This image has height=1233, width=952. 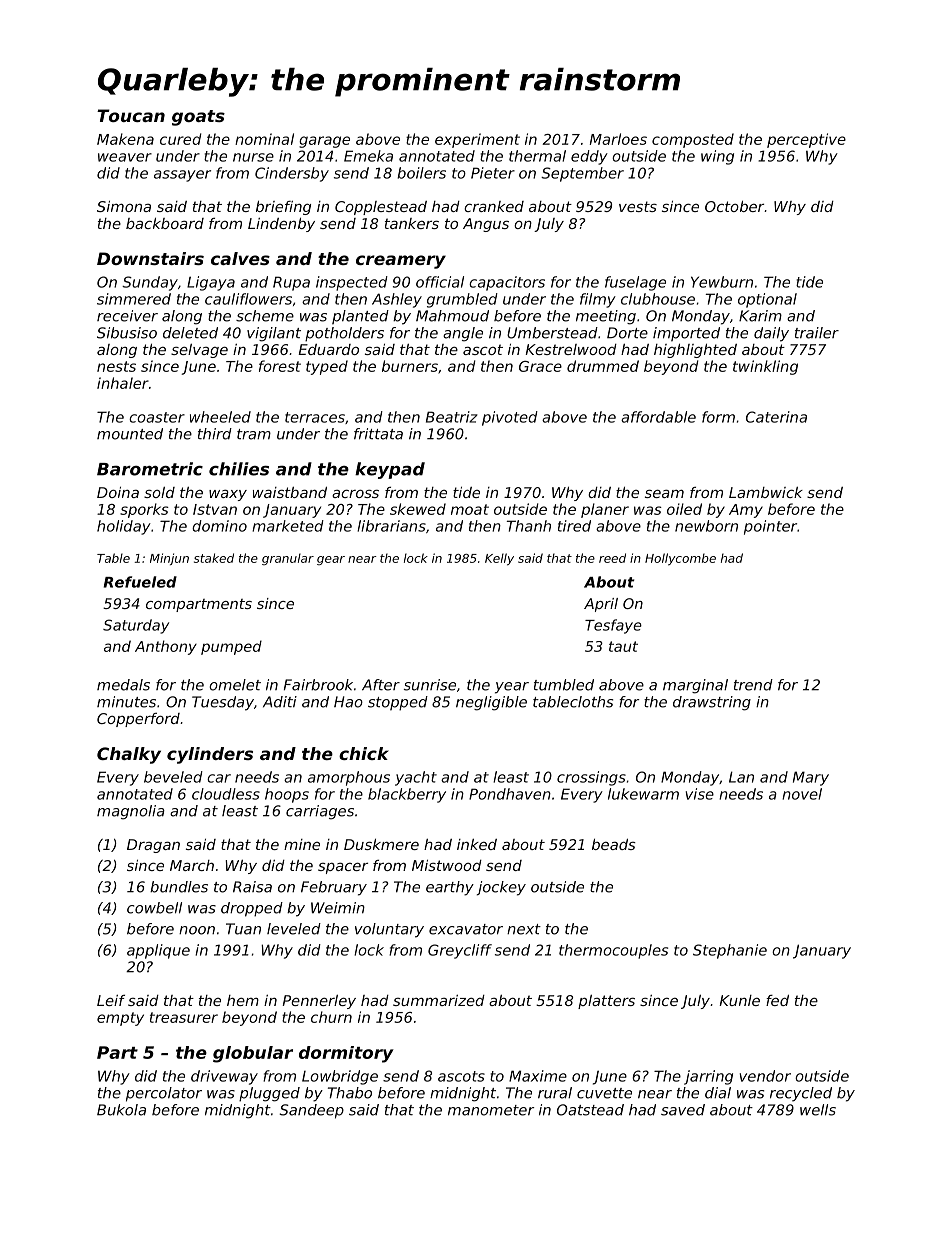 What do you see at coordinates (776, 417) in the image?
I see `Caterina` at bounding box center [776, 417].
